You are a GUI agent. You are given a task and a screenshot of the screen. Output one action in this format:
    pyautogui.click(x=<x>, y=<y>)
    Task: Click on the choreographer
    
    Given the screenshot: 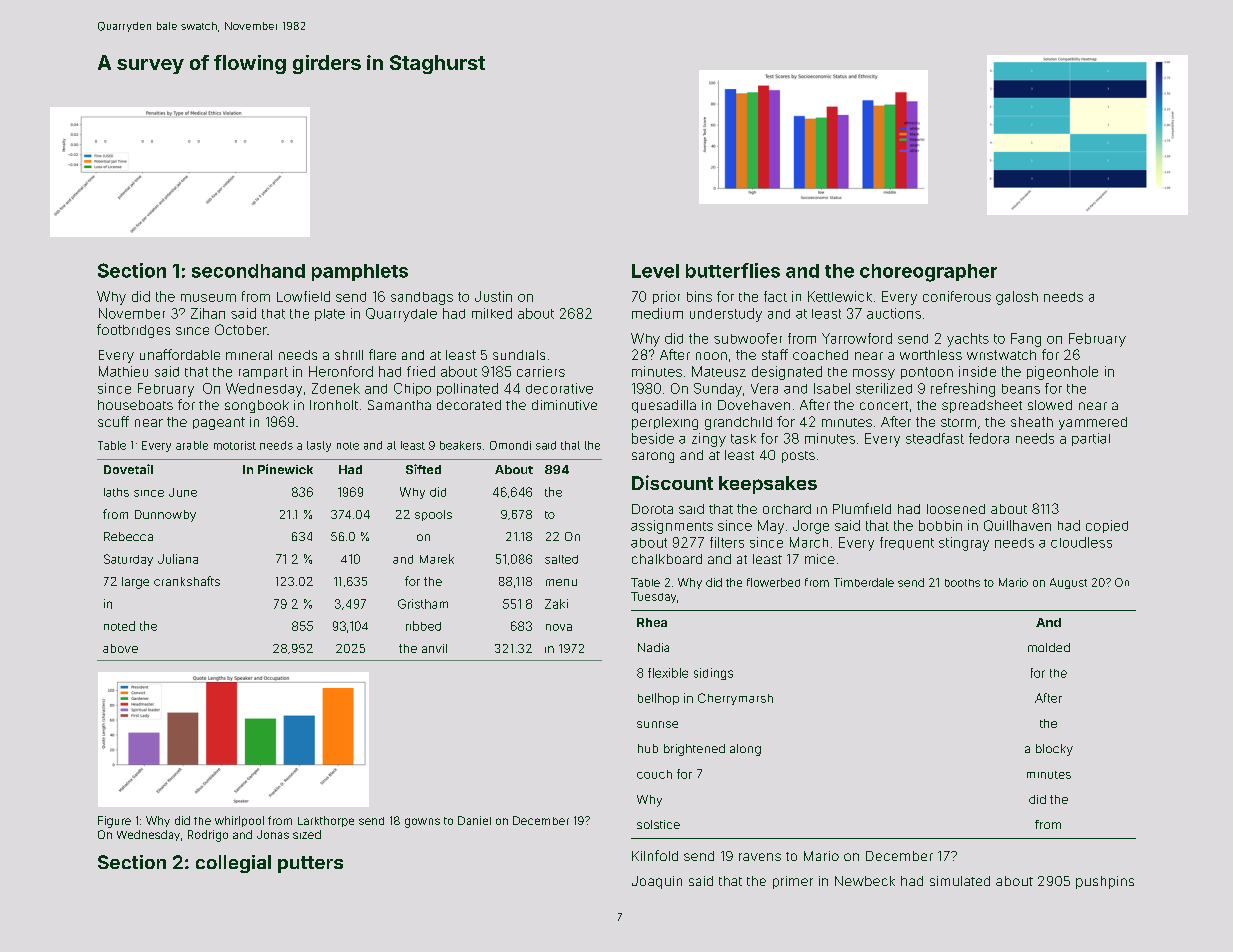 What is the action you would take?
    pyautogui.click(x=928, y=273)
